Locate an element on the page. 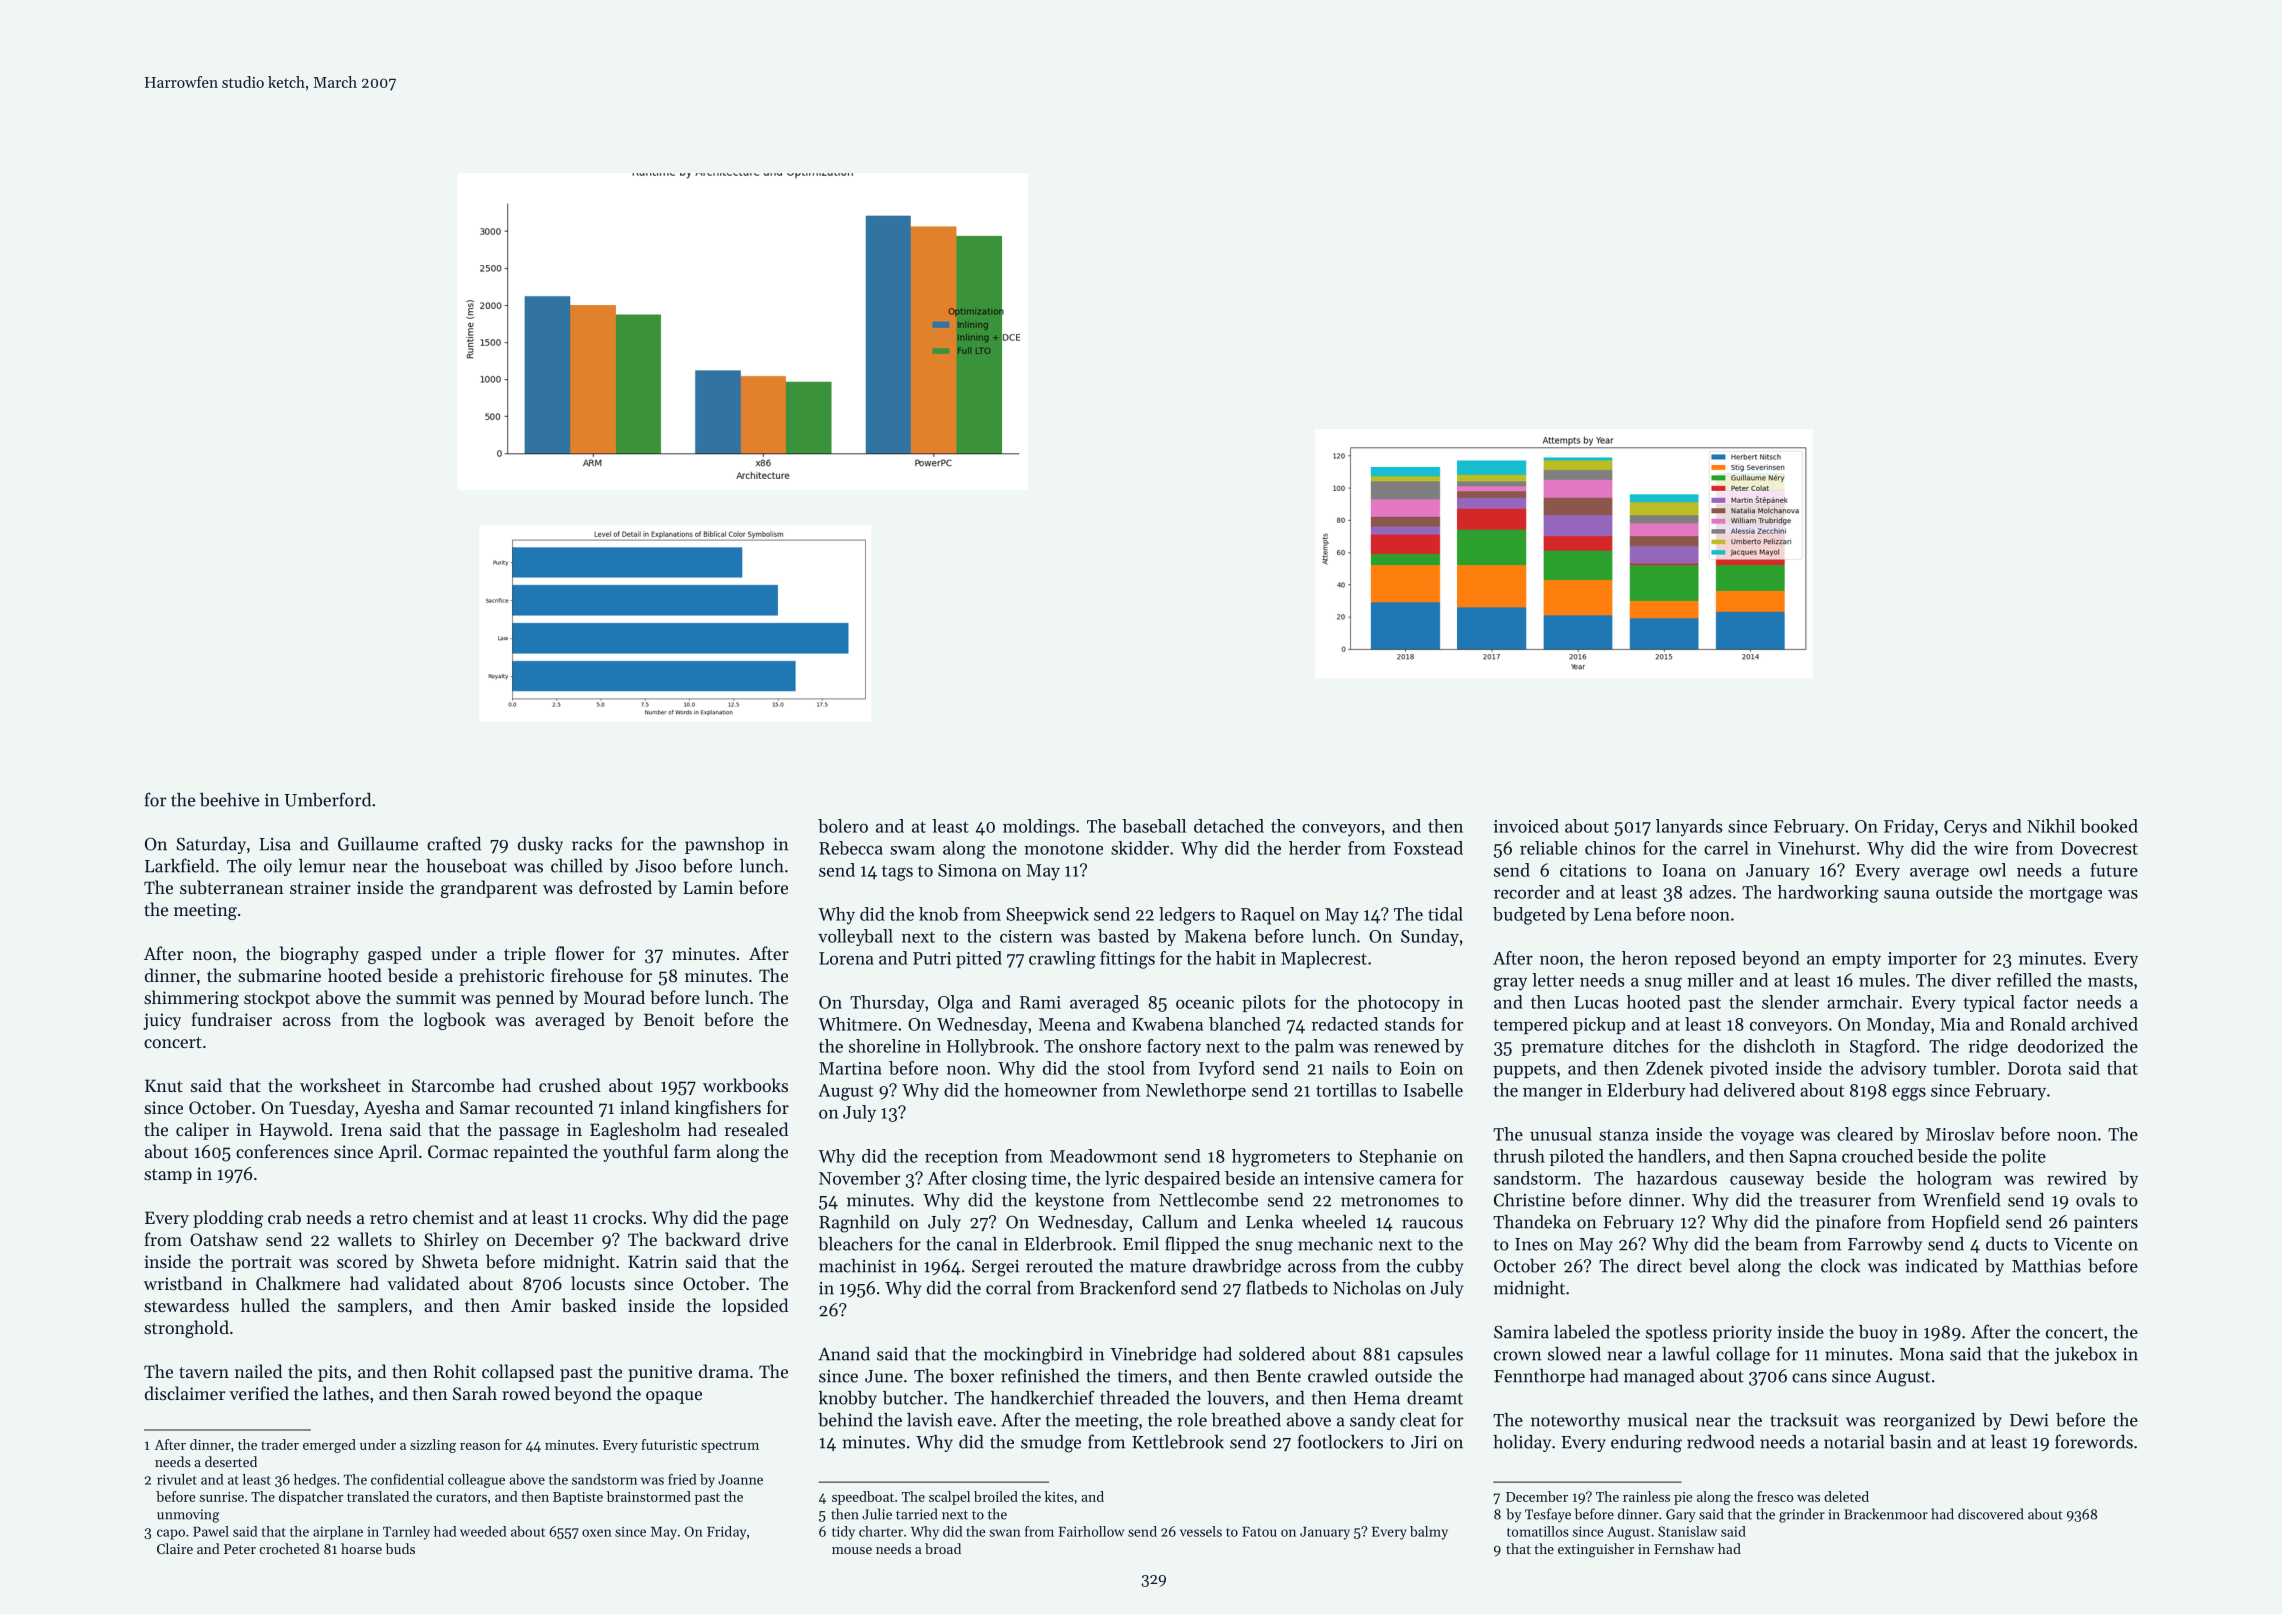 The width and height of the document is (2282, 1614). extinguisher is located at coordinates (1596, 1550).
